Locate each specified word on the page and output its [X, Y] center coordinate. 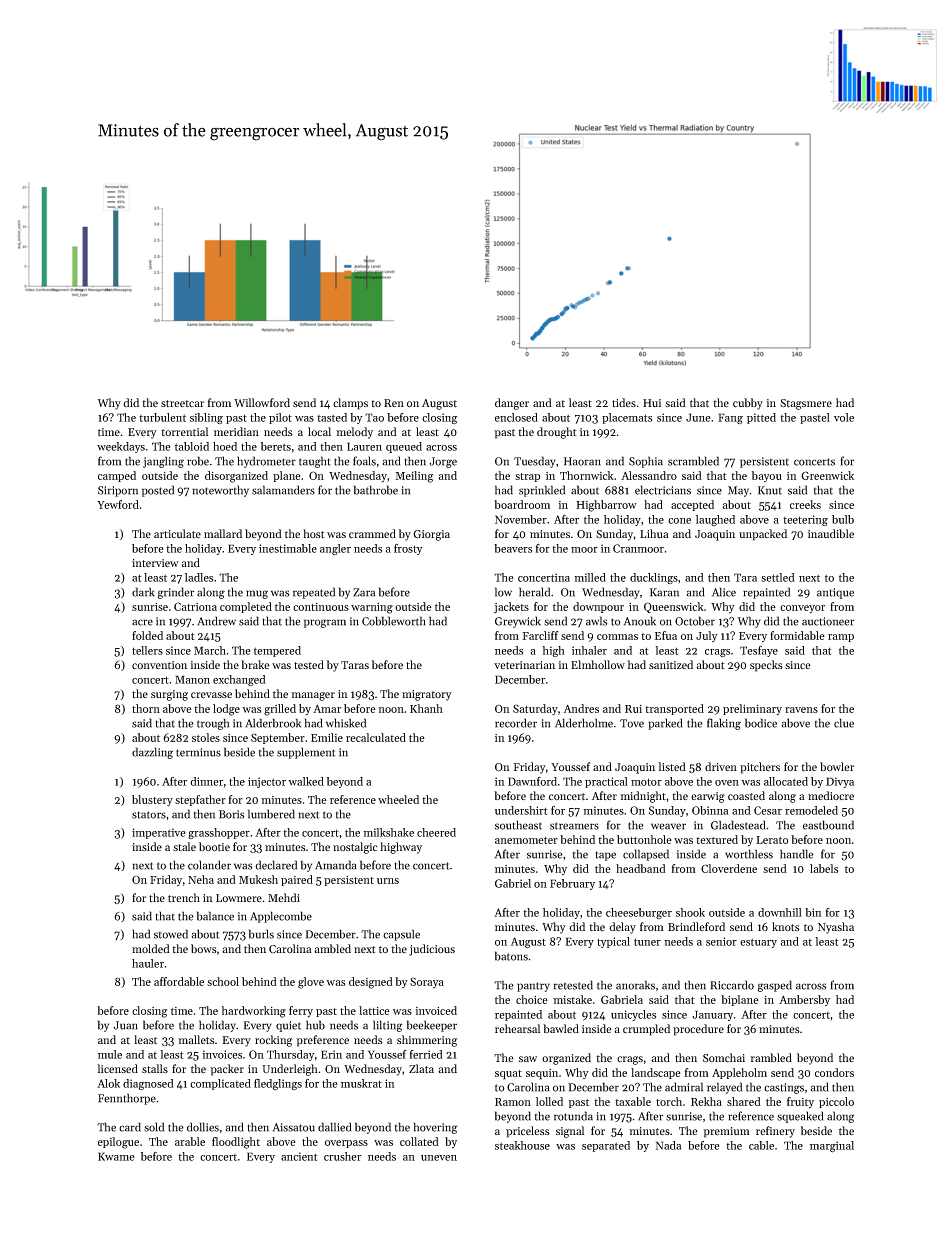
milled [590, 577]
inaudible [831, 534]
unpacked [763, 535]
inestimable [288, 548]
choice [532, 999]
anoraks [635, 985]
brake [255, 664]
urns [388, 881]
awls [596, 621]
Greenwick [827, 475]
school [223, 981]
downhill [780, 912]
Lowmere [239, 898]
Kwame [116, 1156]
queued [404, 447]
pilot [280, 418]
